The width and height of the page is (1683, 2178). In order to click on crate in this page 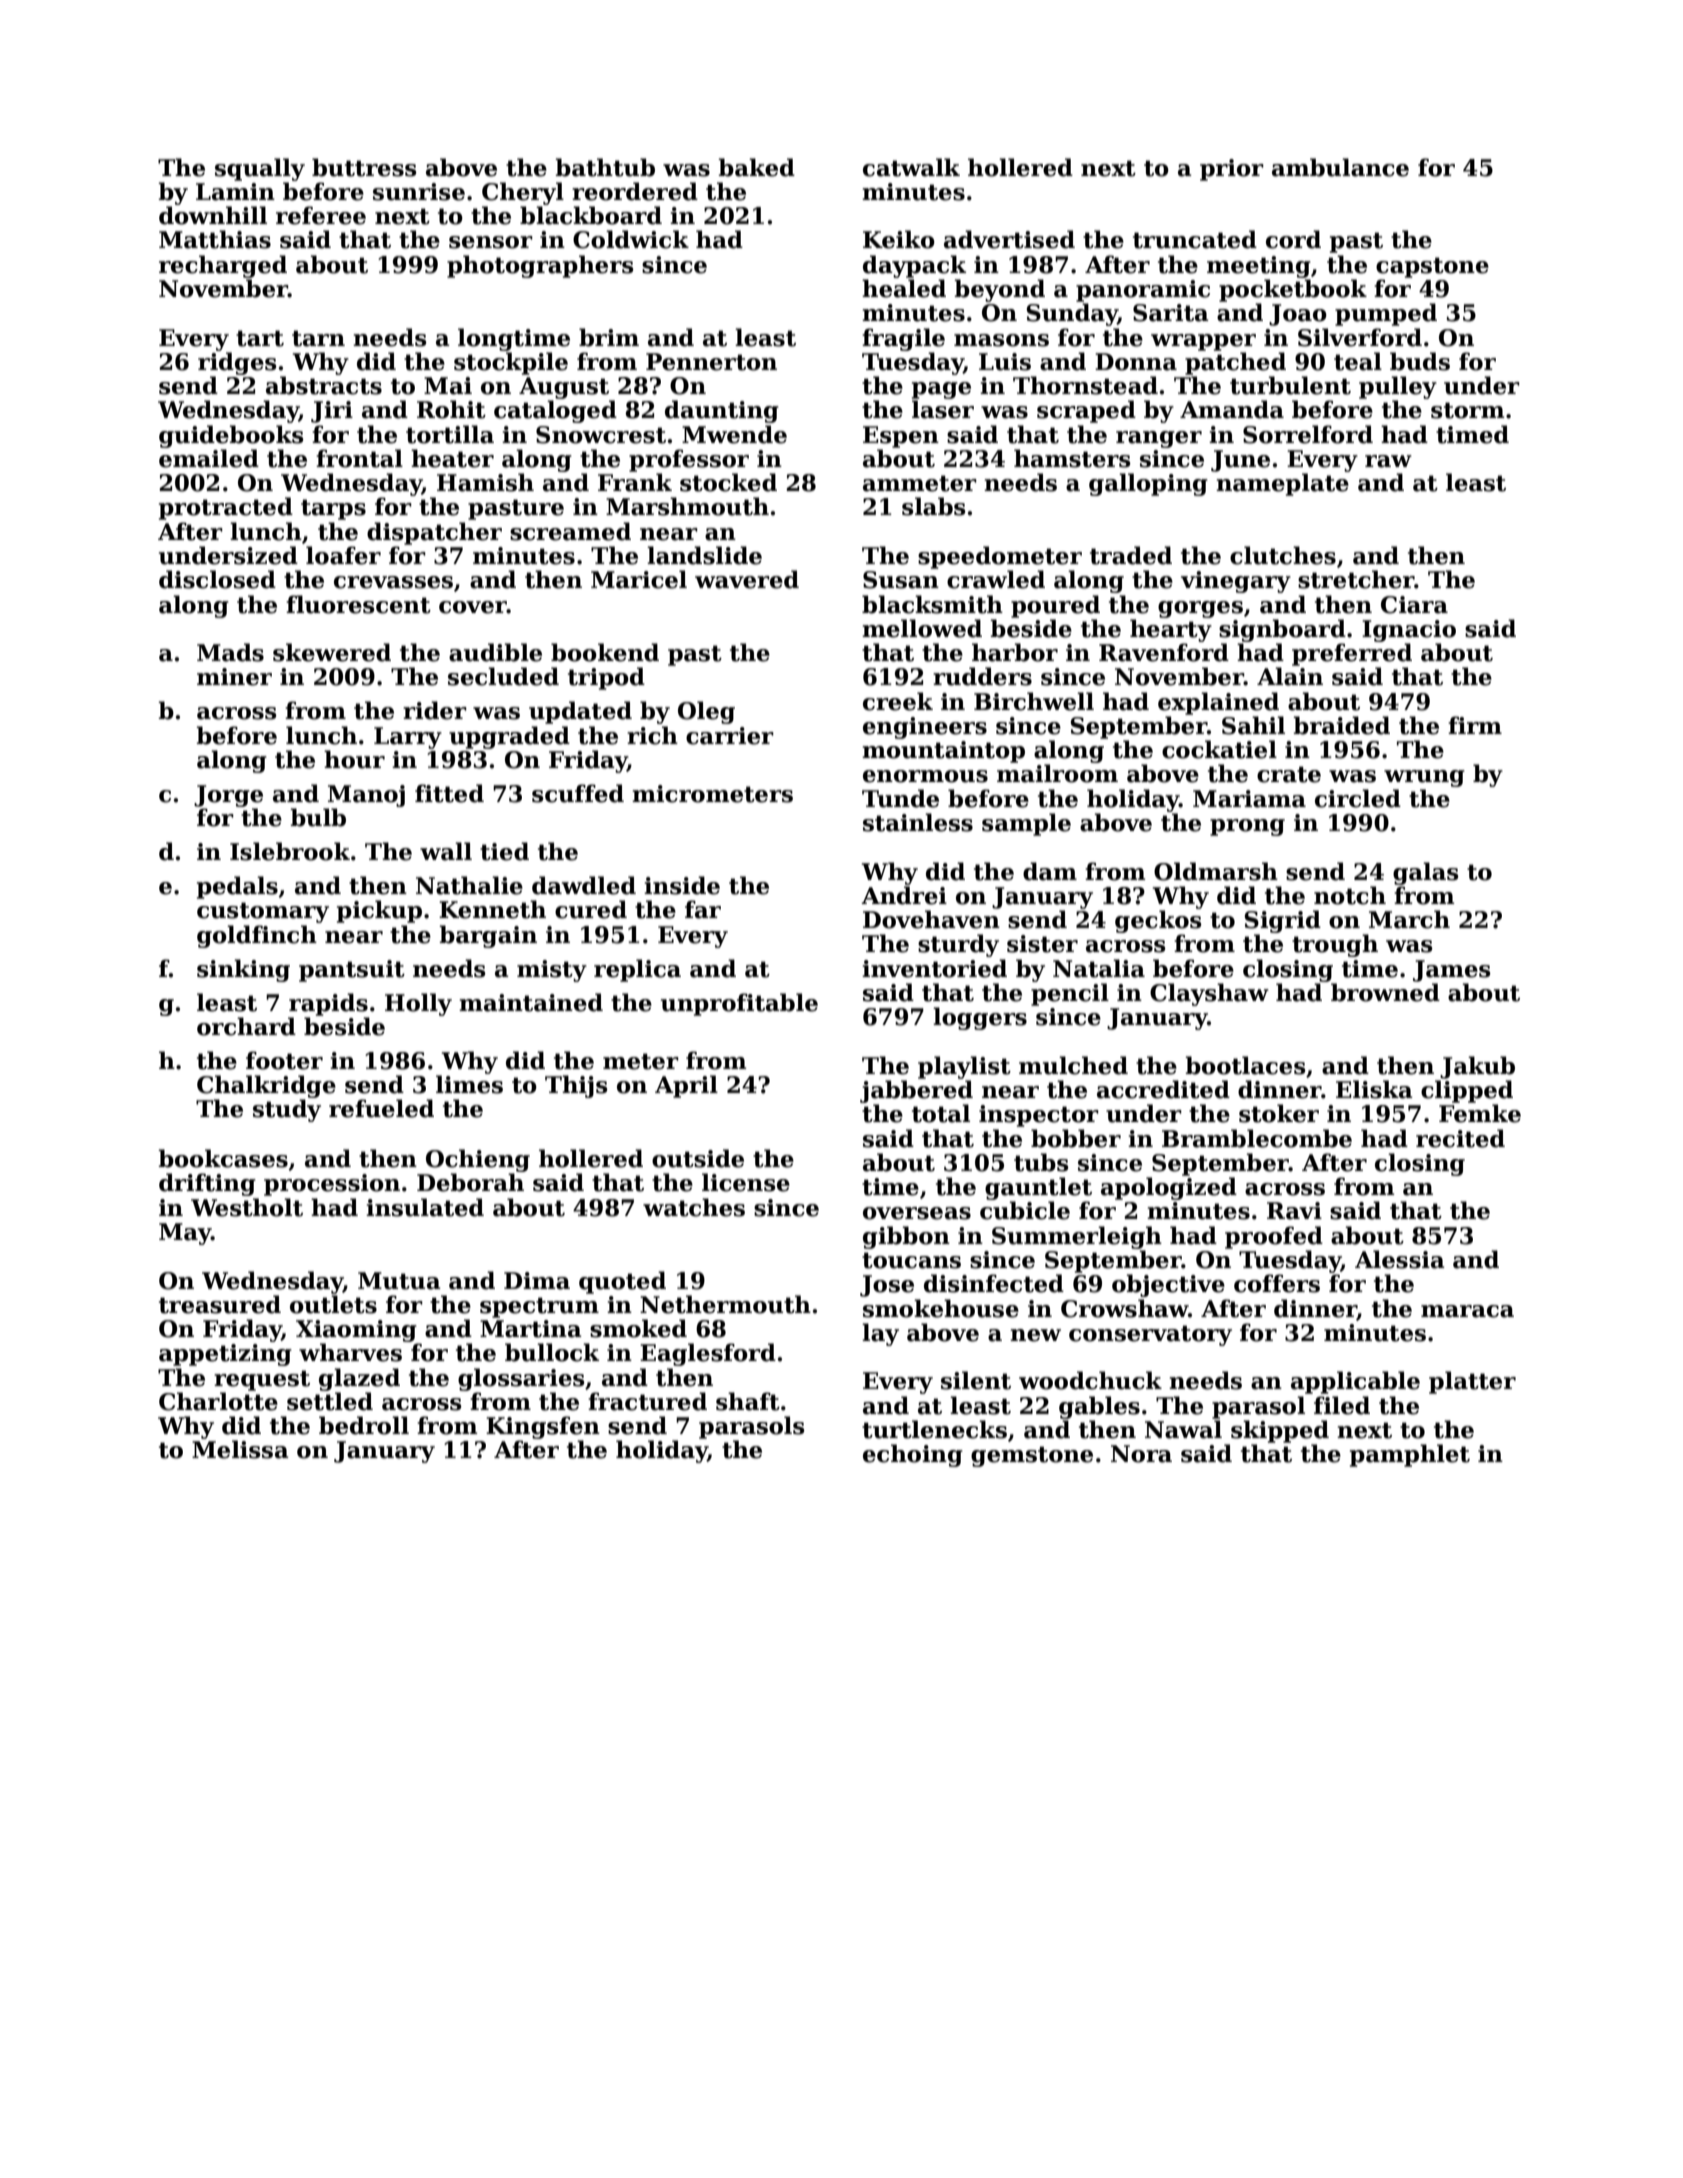, I will do `click(1289, 774)`.
